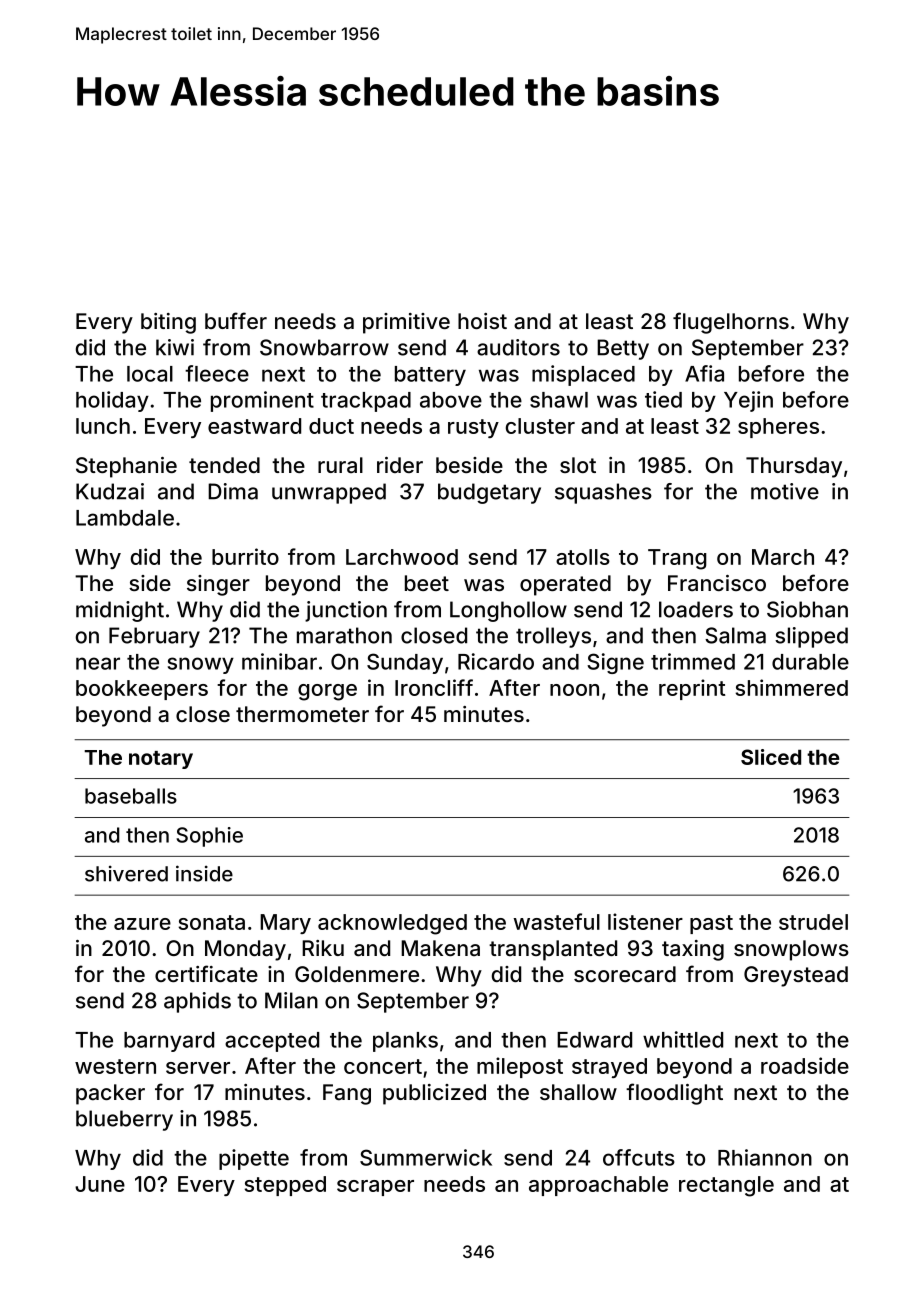 Image resolution: width=924 pixels, height=1311 pixels. Describe the element at coordinates (323, 948) in the screenshot. I see `Riku` at that location.
